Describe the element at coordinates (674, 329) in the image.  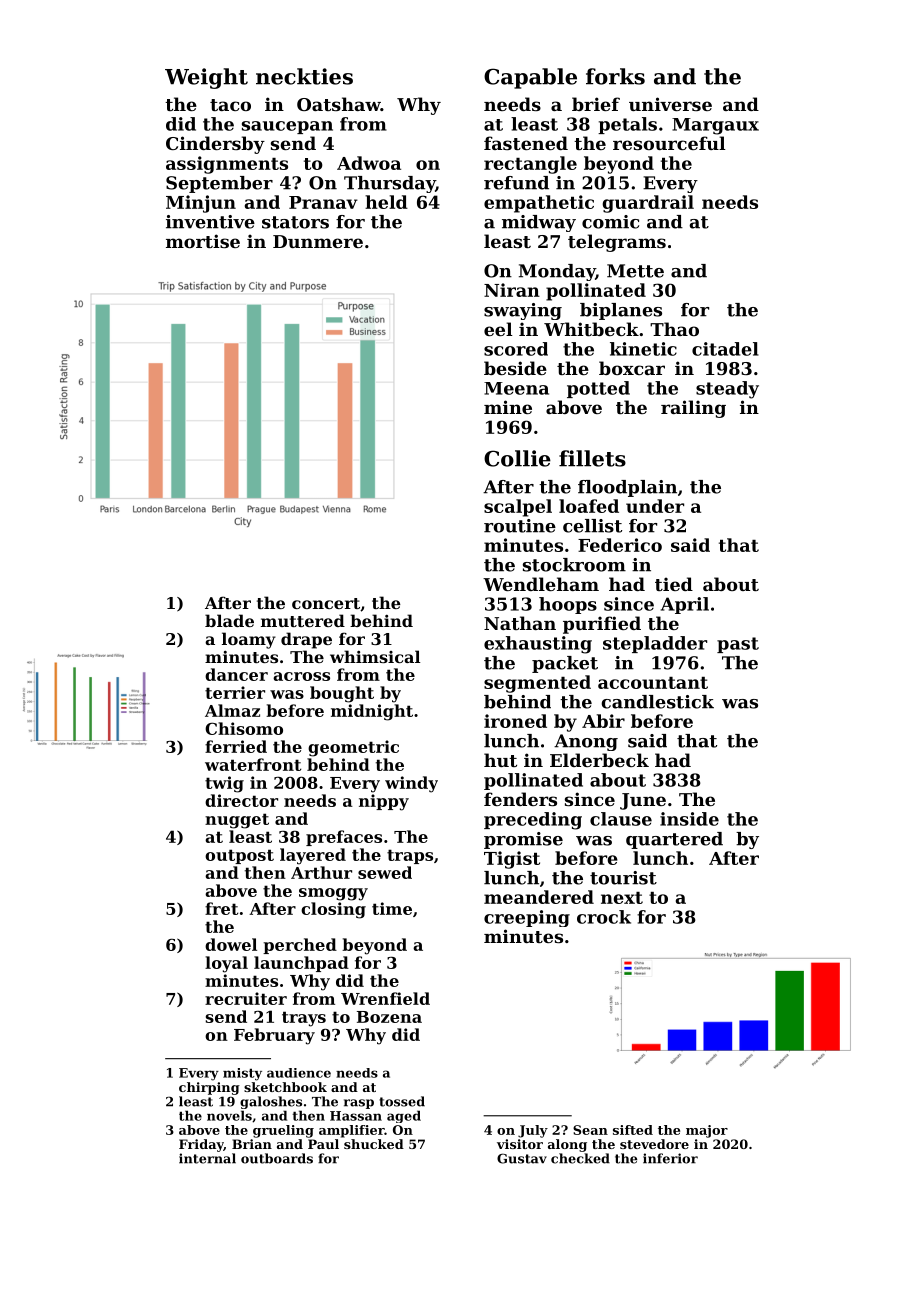
I see `Thao` at that location.
